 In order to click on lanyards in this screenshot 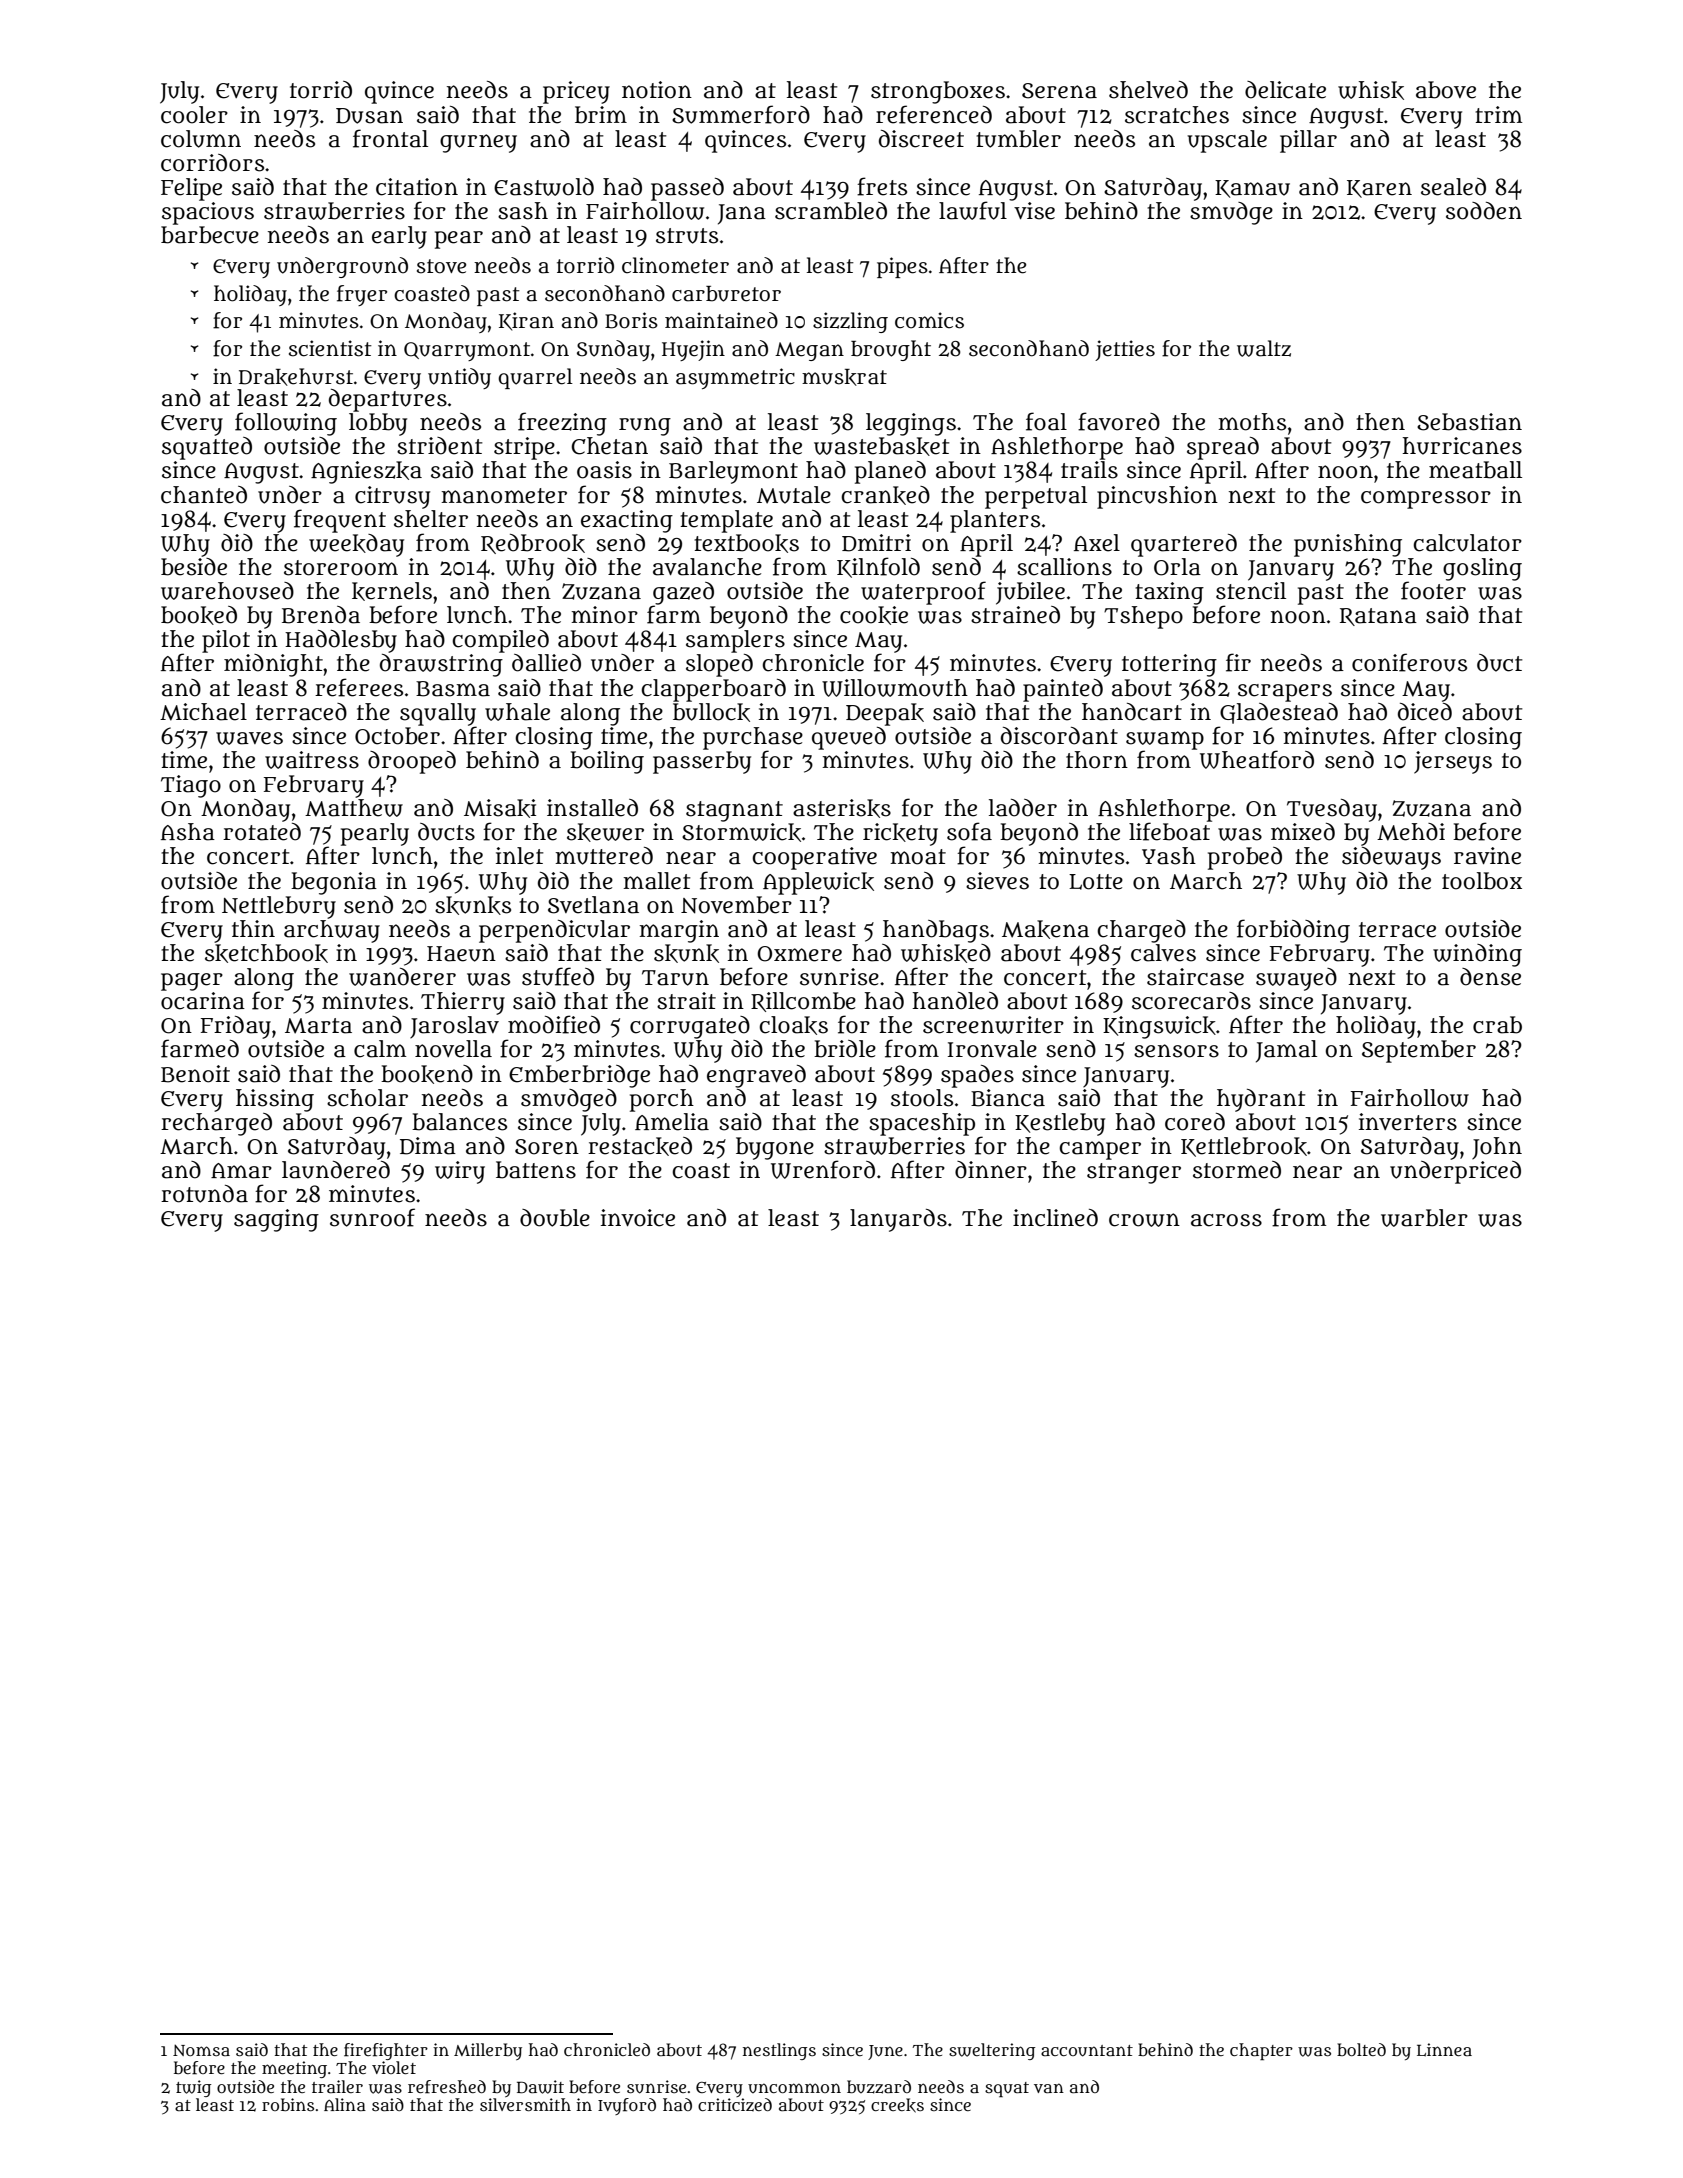, I will do `click(898, 1220)`.
